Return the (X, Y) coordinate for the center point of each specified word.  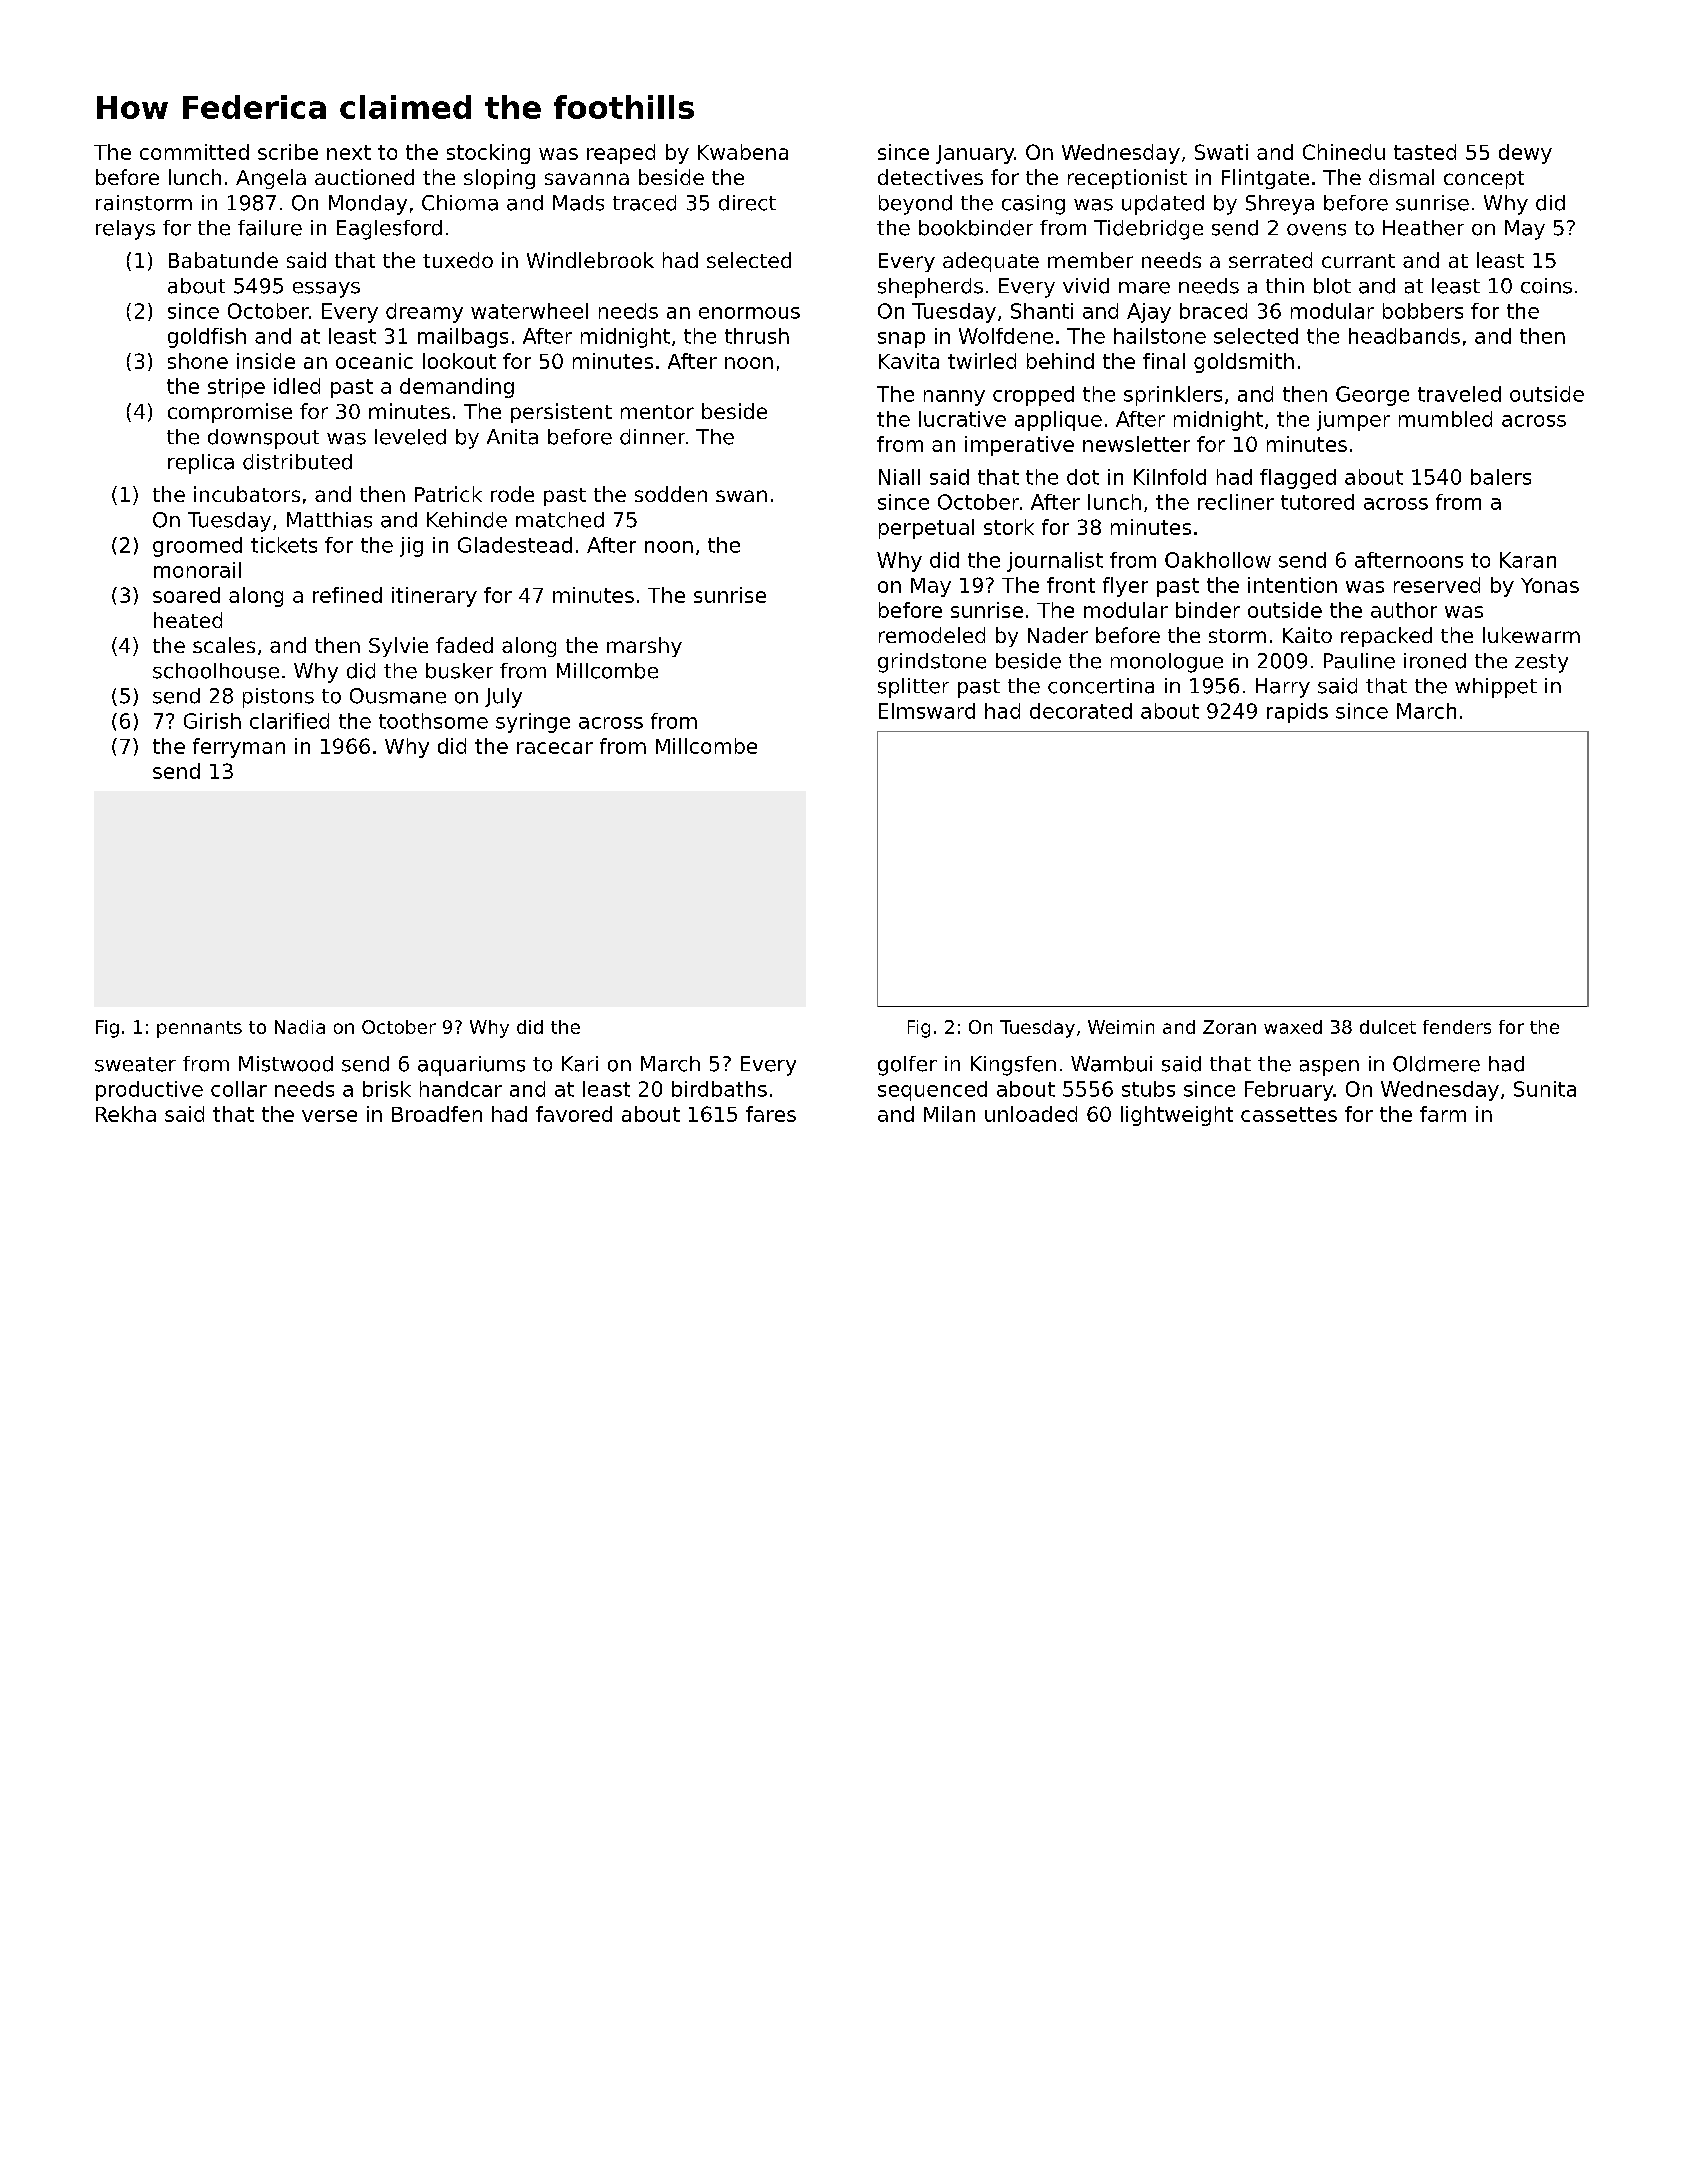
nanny (954, 398)
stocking (488, 154)
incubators (247, 494)
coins (1546, 286)
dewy (1525, 154)
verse (329, 1116)
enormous (749, 313)
